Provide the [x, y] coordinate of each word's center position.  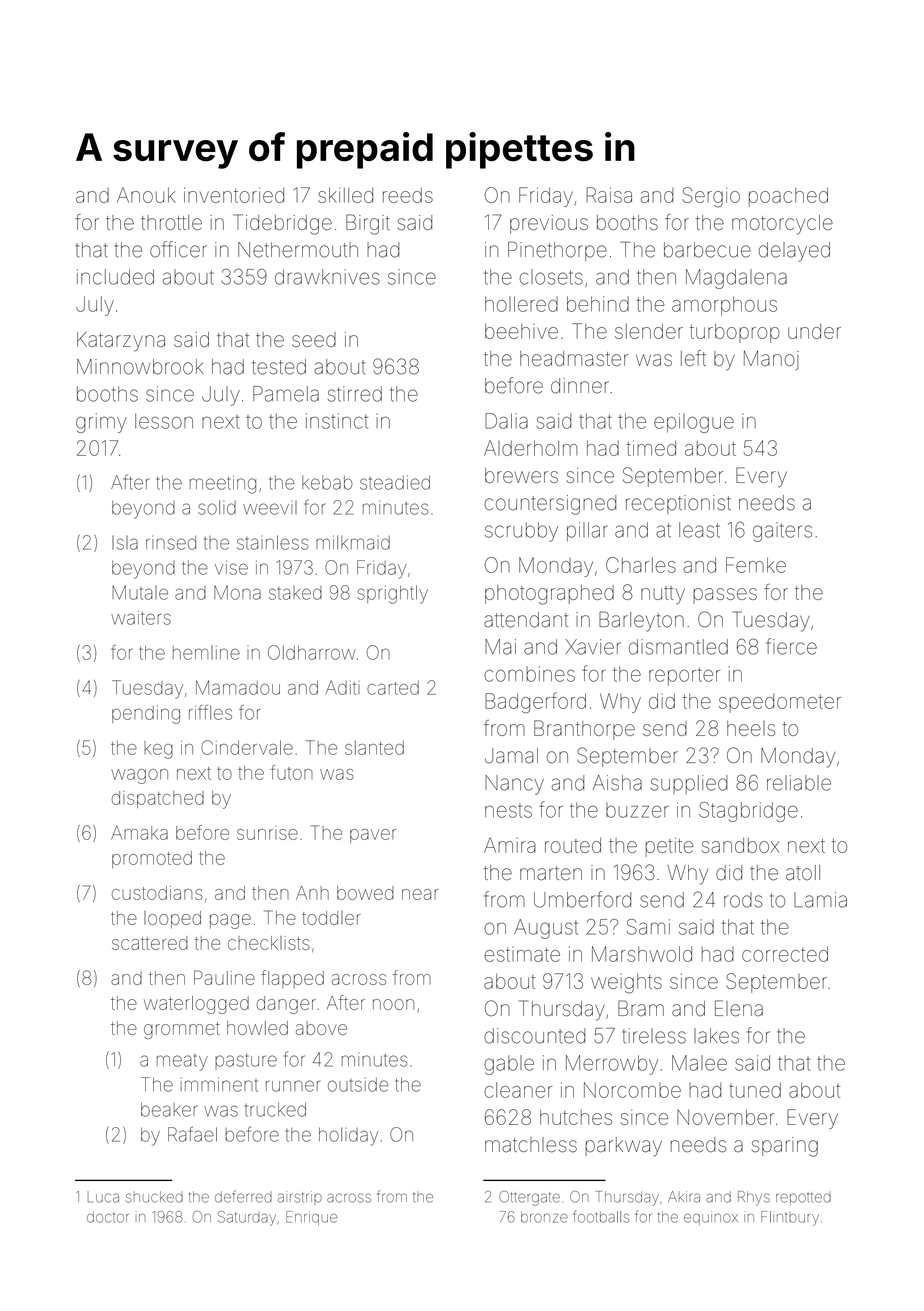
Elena [739, 1008]
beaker [169, 1109]
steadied [395, 482]
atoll [803, 873]
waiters [141, 617]
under [814, 331]
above [321, 1028]
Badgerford [535, 702]
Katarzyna [121, 341]
